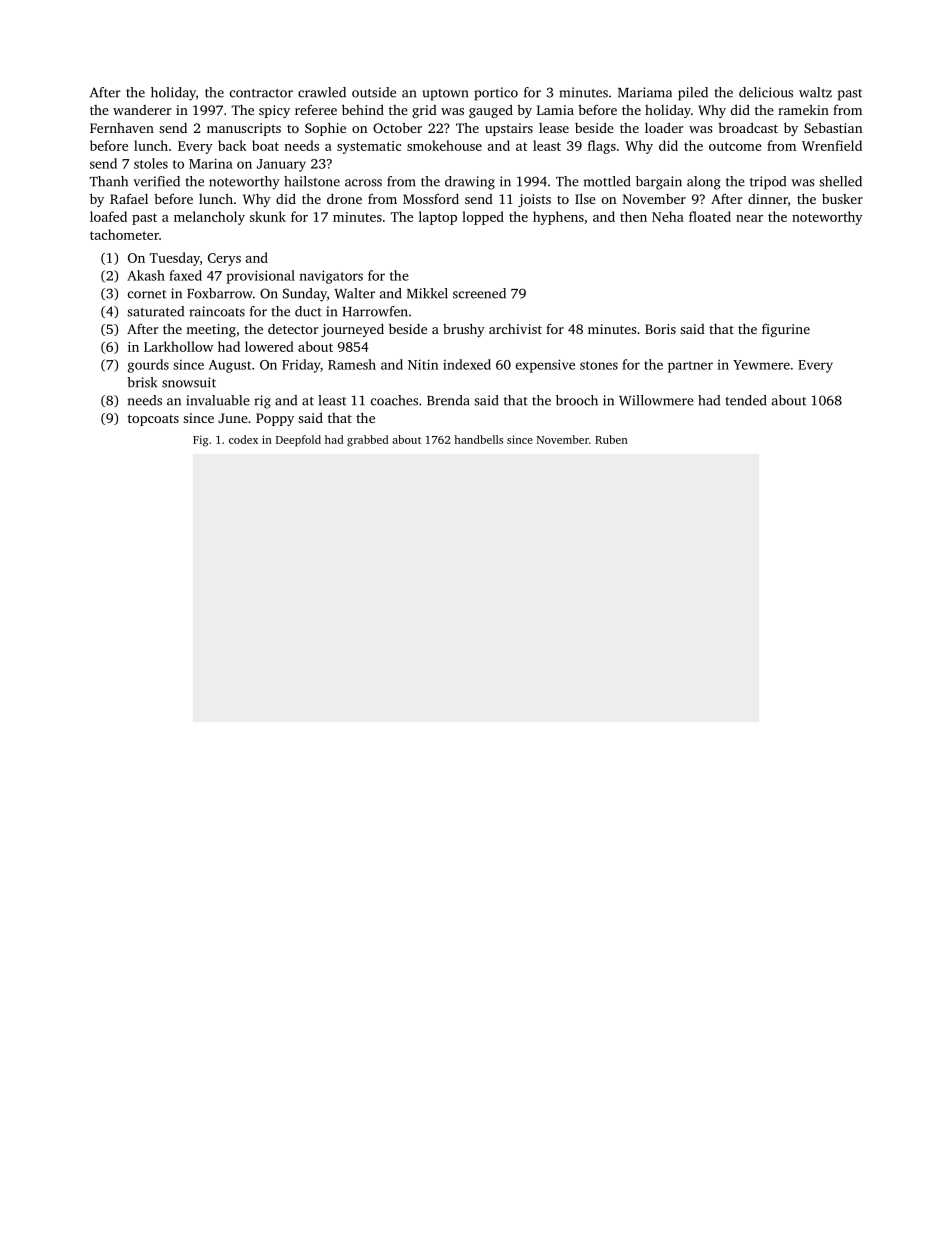  Describe the element at coordinates (659, 183) in the screenshot. I see `bargain` at that location.
